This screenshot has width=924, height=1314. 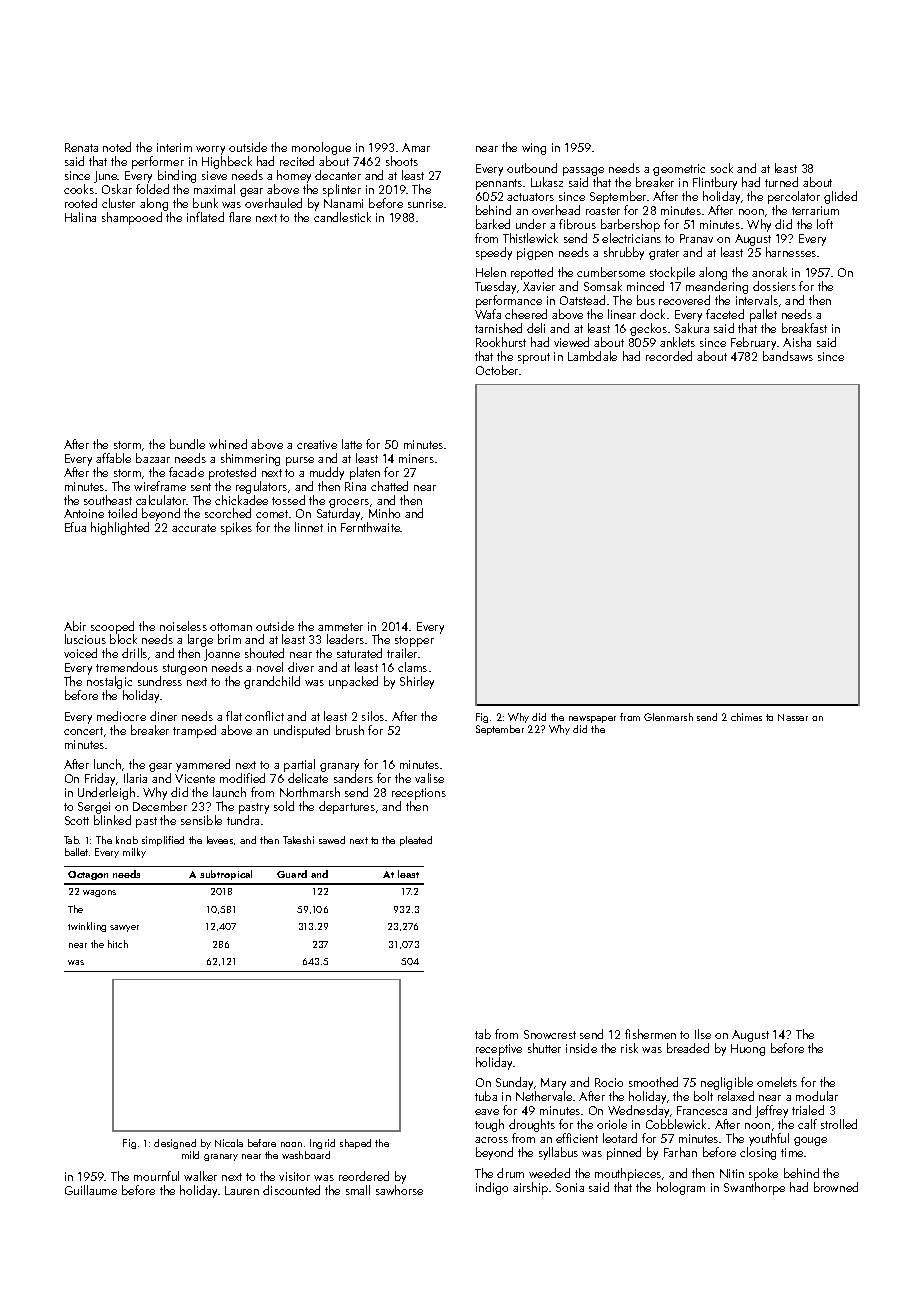 What do you see at coordinates (416, 841) in the screenshot?
I see `pleated` at bounding box center [416, 841].
